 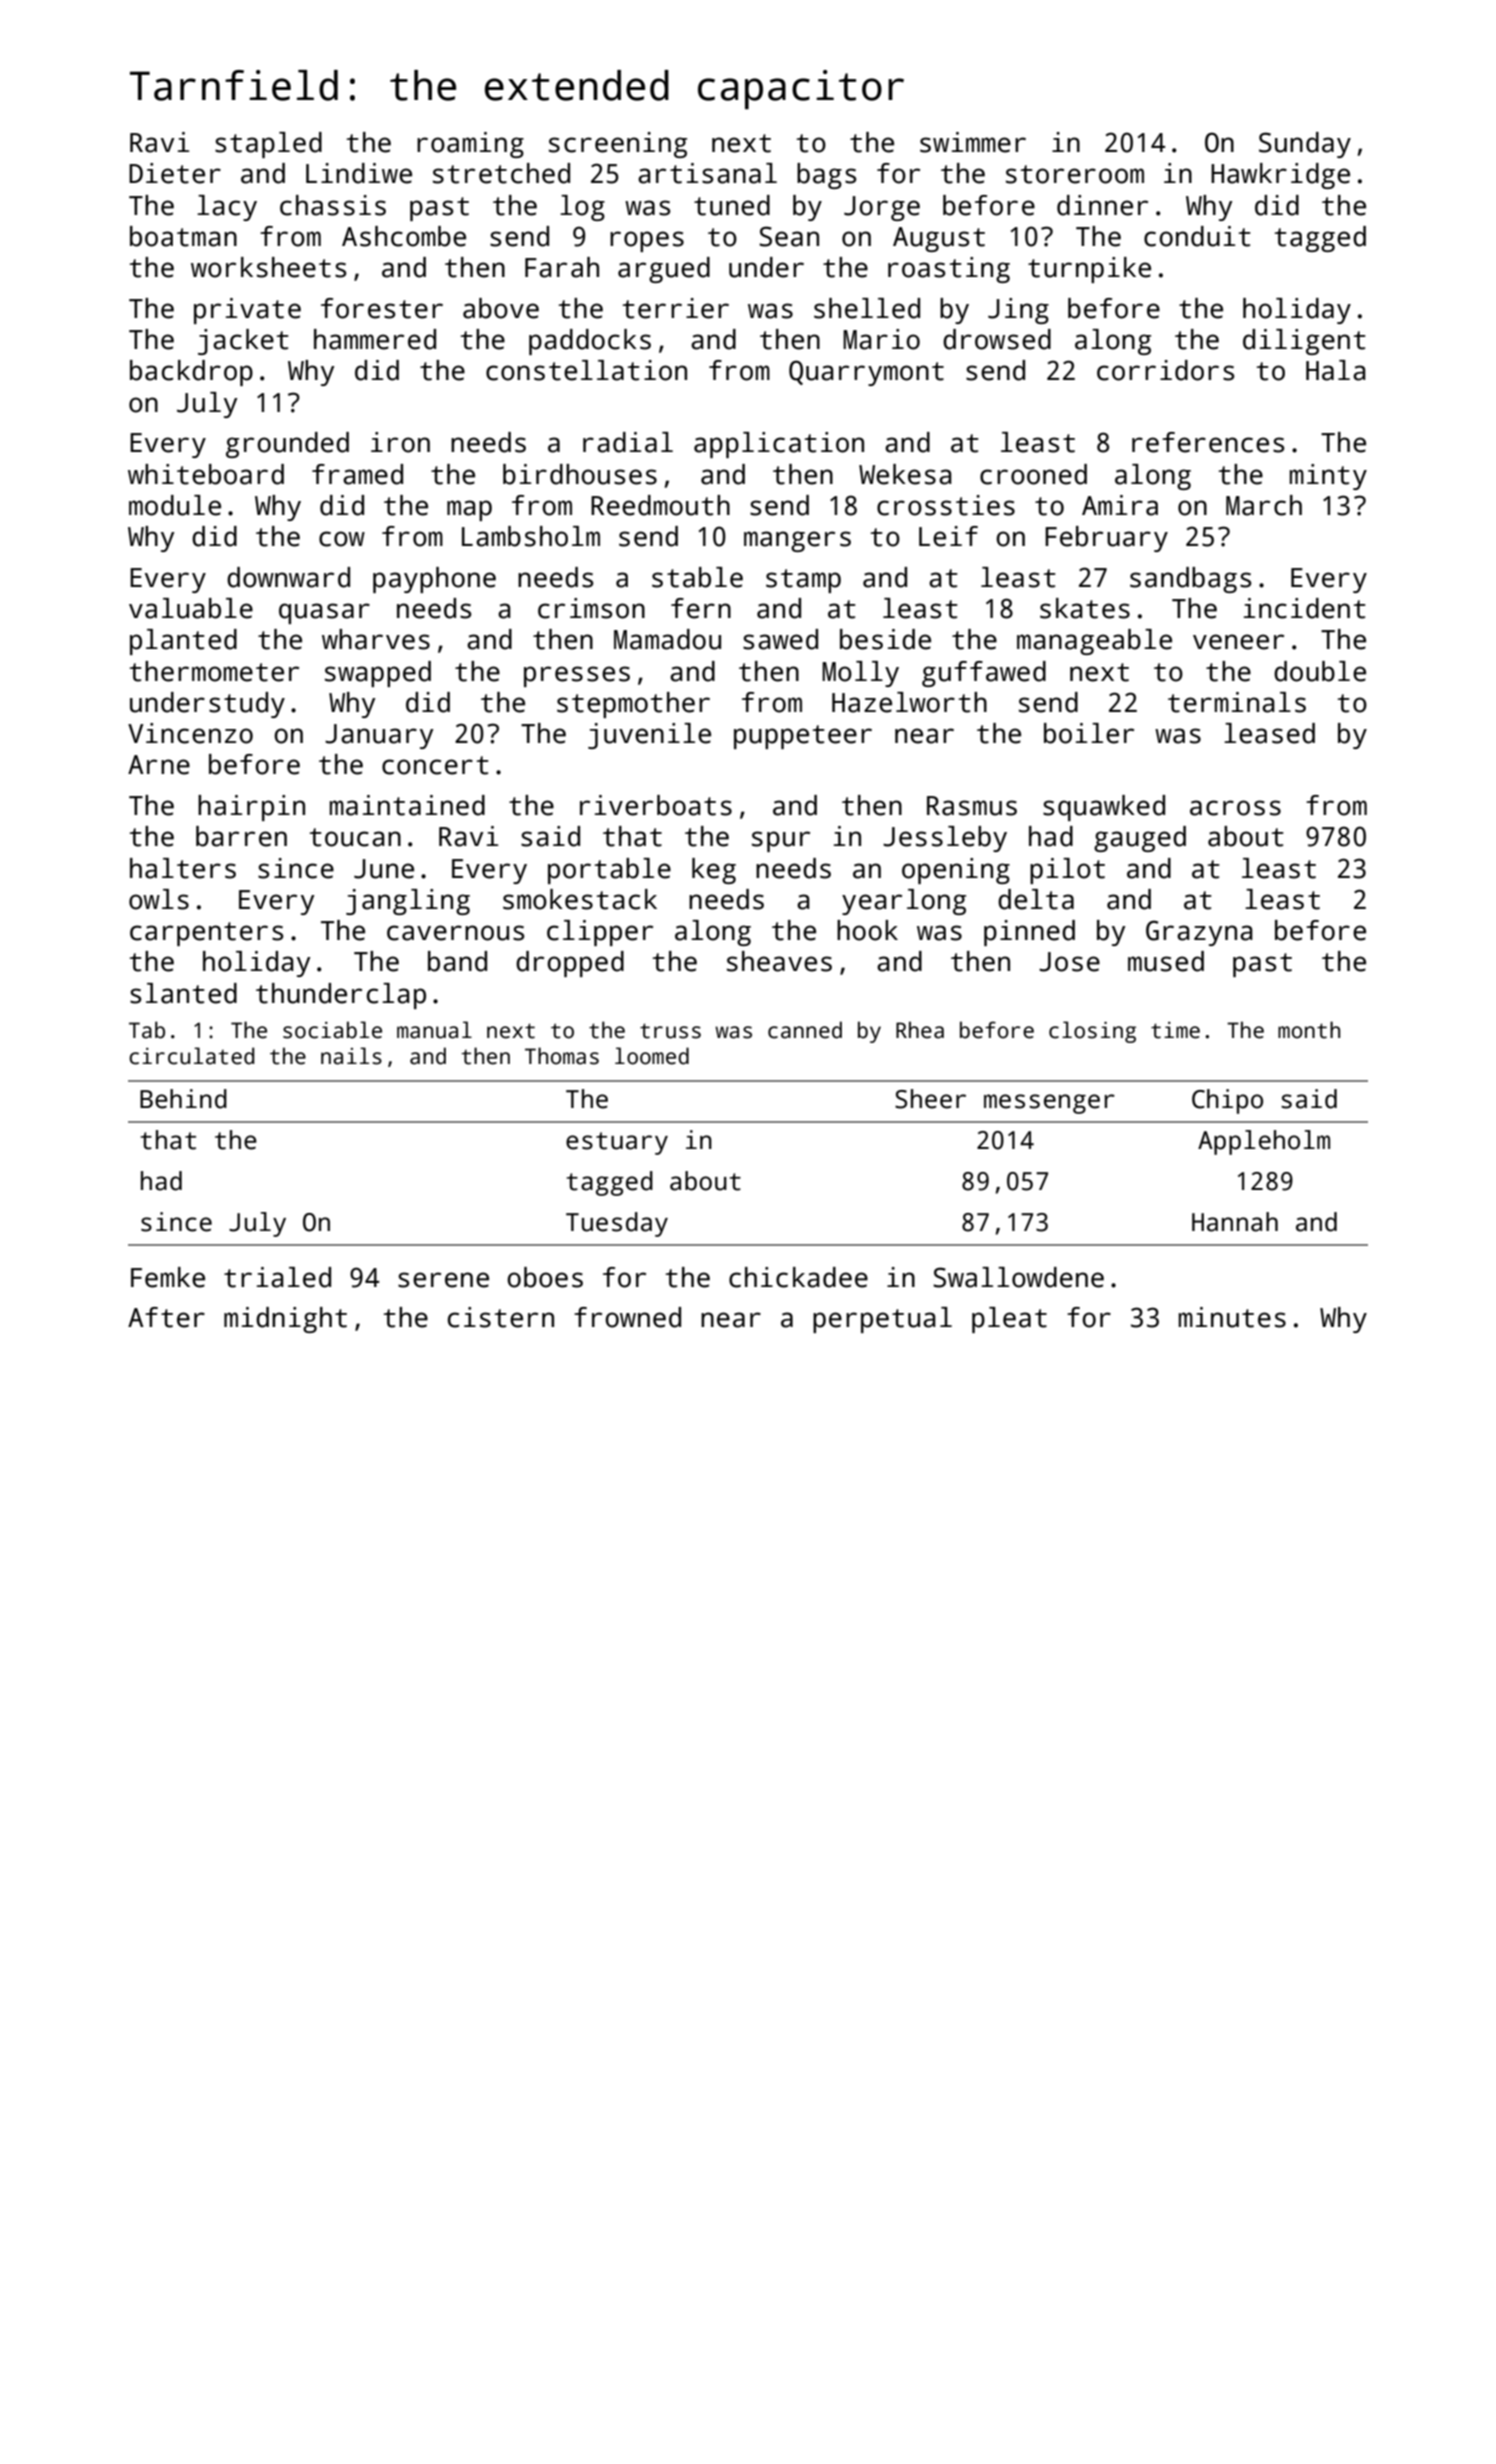 What do you see at coordinates (268, 145) in the screenshot?
I see `stapled` at bounding box center [268, 145].
